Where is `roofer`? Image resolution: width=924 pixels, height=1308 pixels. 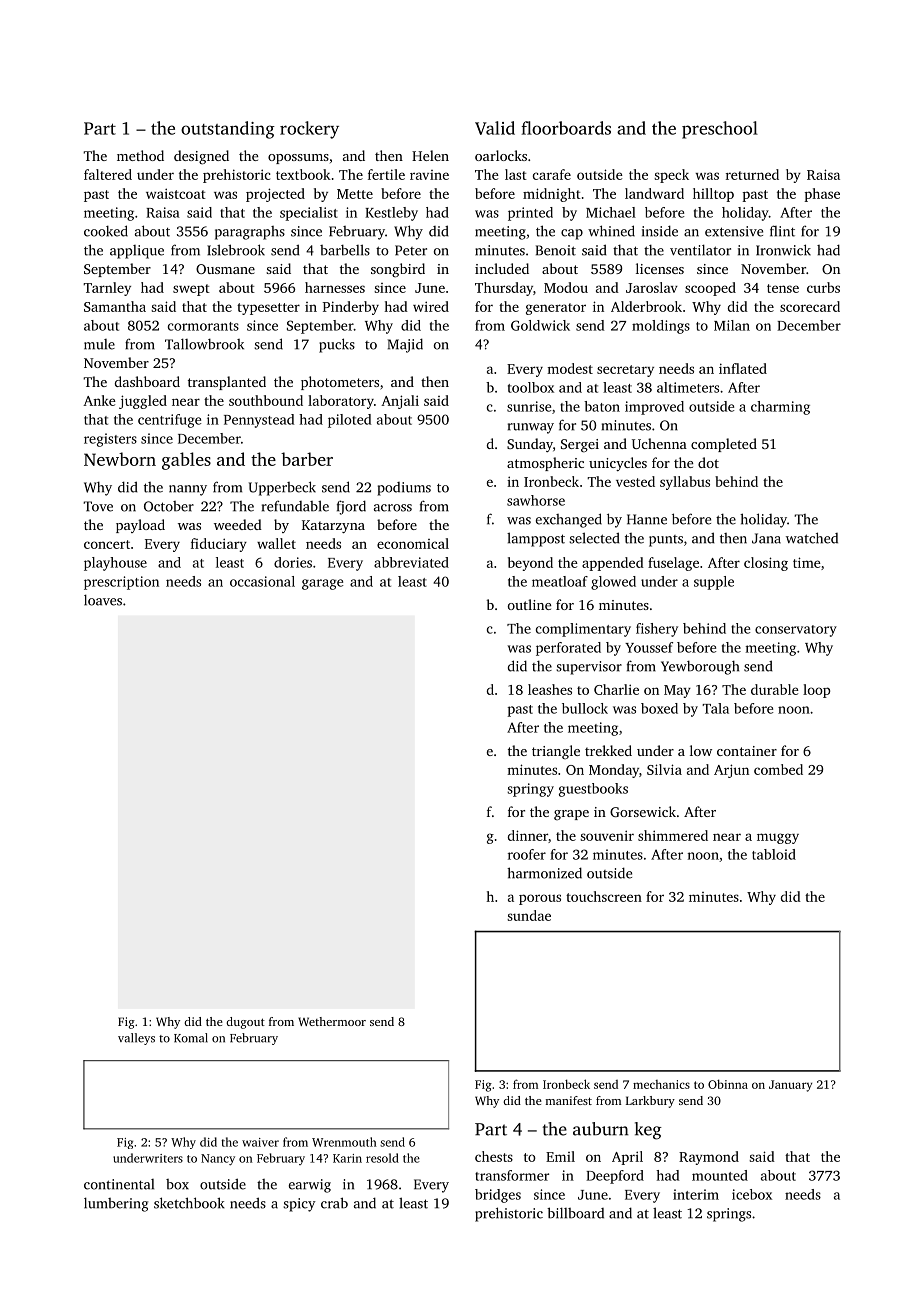
roofer is located at coordinates (527, 854).
